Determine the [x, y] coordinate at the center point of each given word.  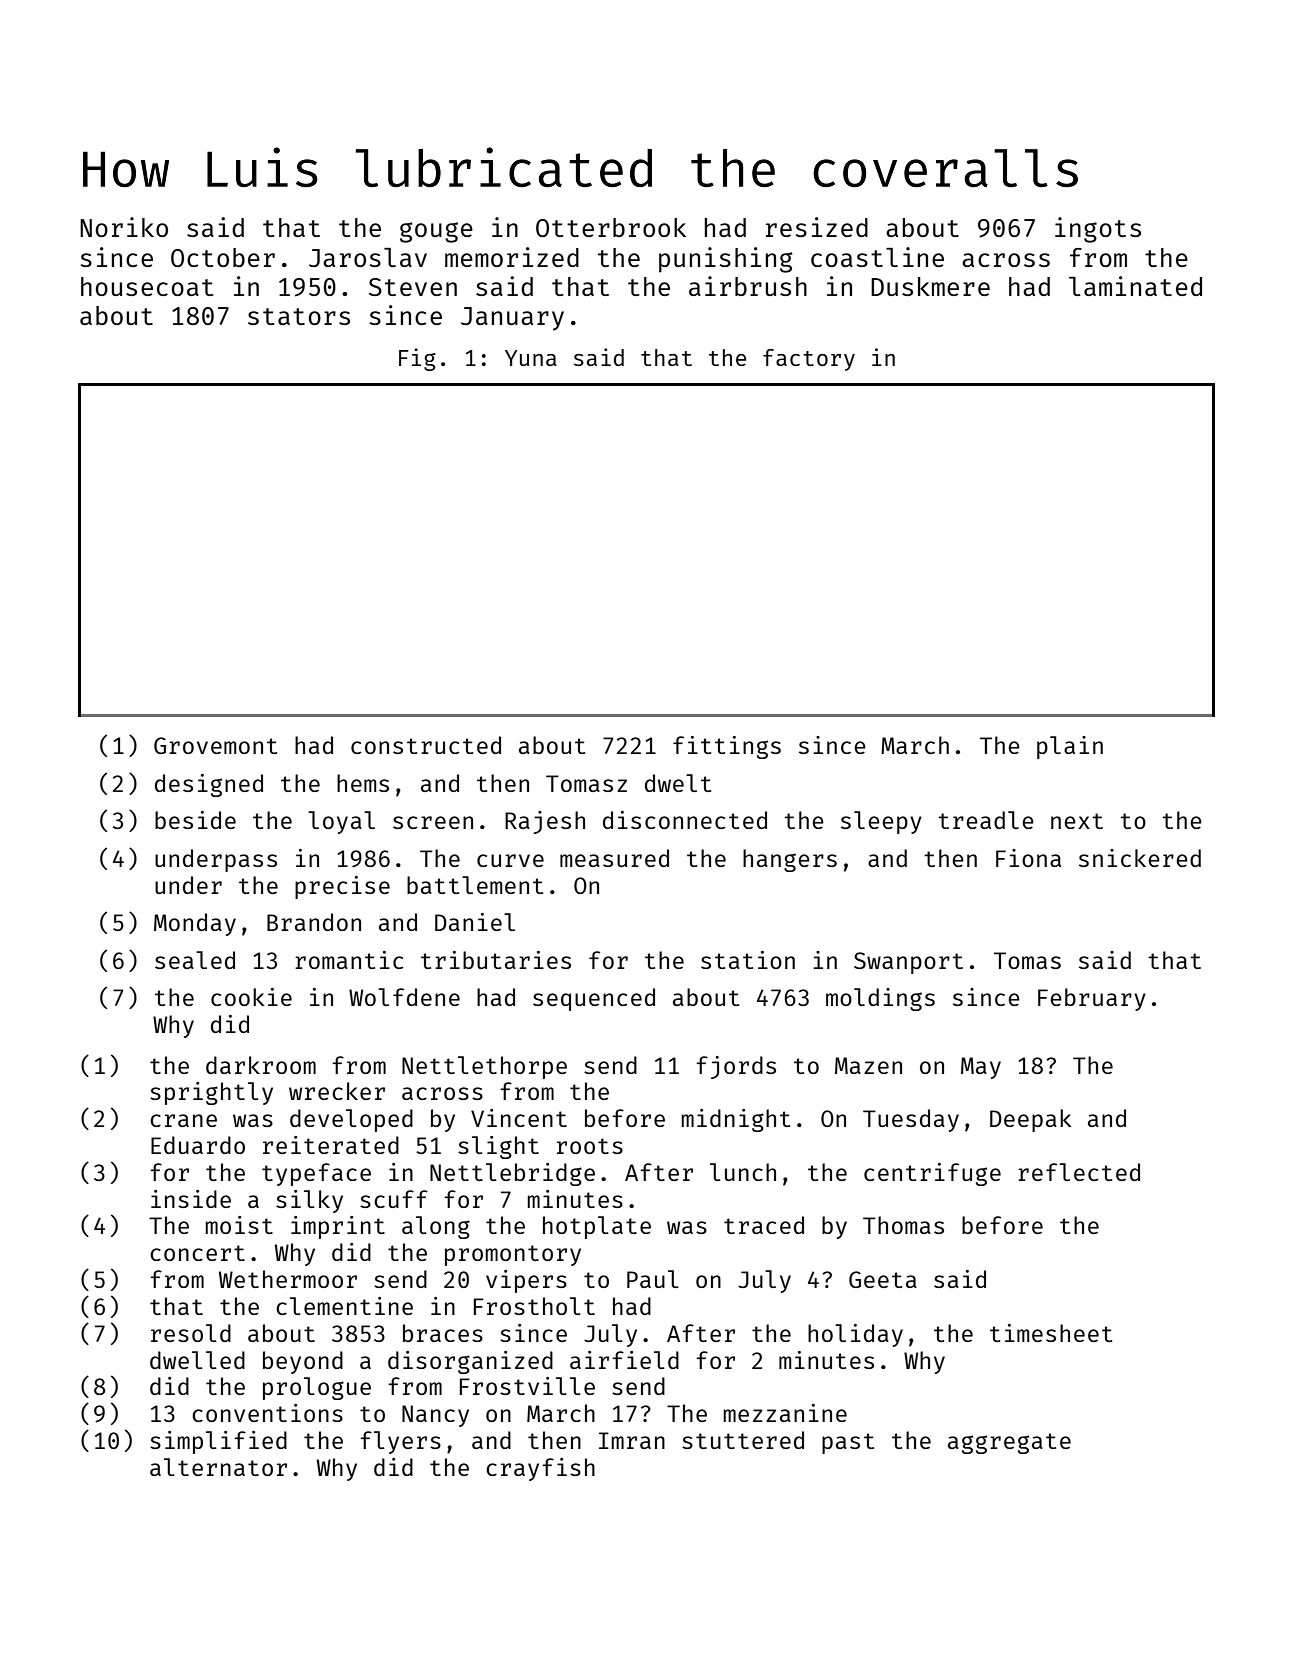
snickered [1140, 858]
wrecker [337, 1091]
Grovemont [215, 745]
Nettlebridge [512, 1174]
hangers [790, 860]
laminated [1135, 286]
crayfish [540, 1469]
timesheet [1051, 1333]
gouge [436, 232]
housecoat [147, 286]
